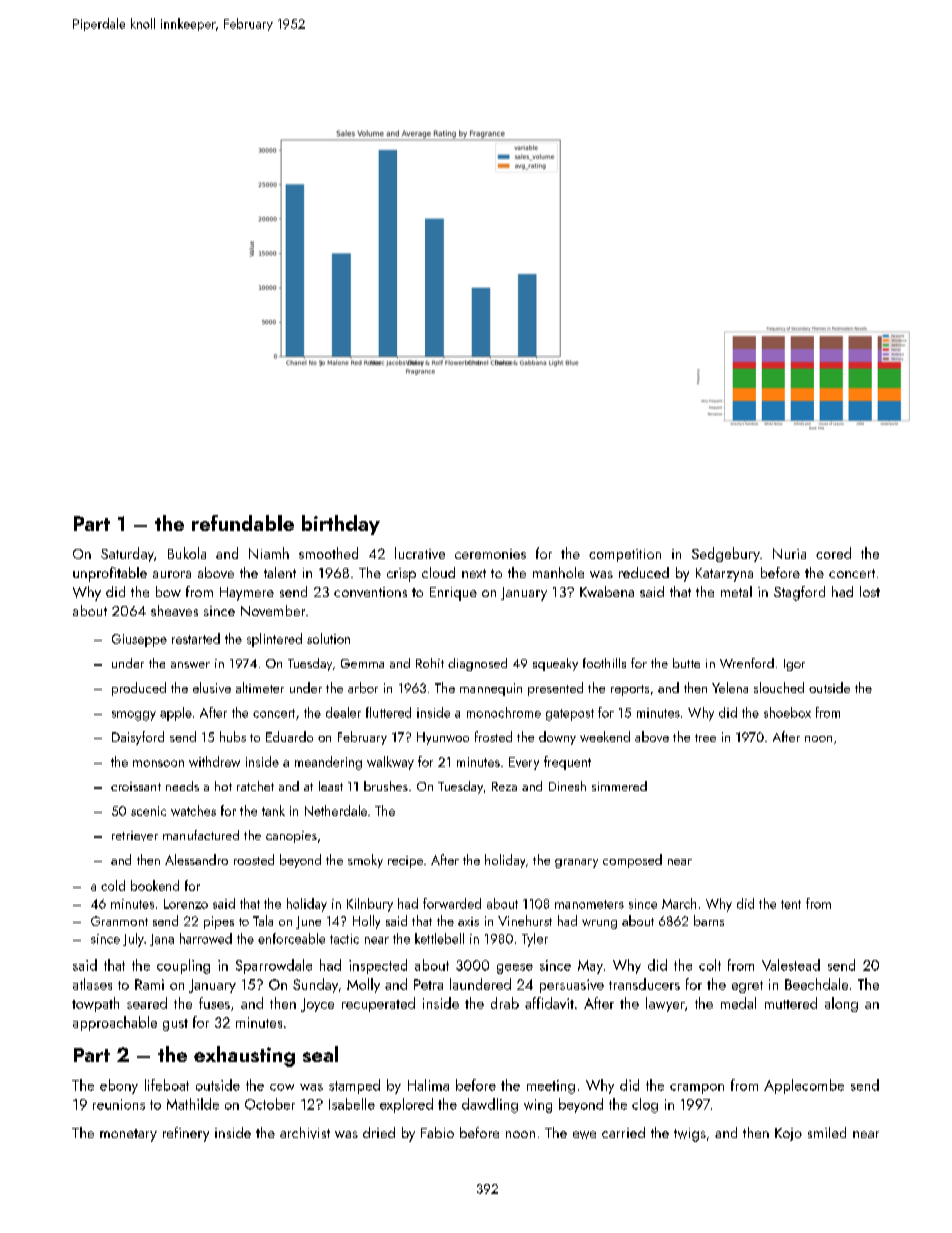 The image size is (952, 1233). Describe the element at coordinates (632, 861) in the document. I see `composed` at that location.
